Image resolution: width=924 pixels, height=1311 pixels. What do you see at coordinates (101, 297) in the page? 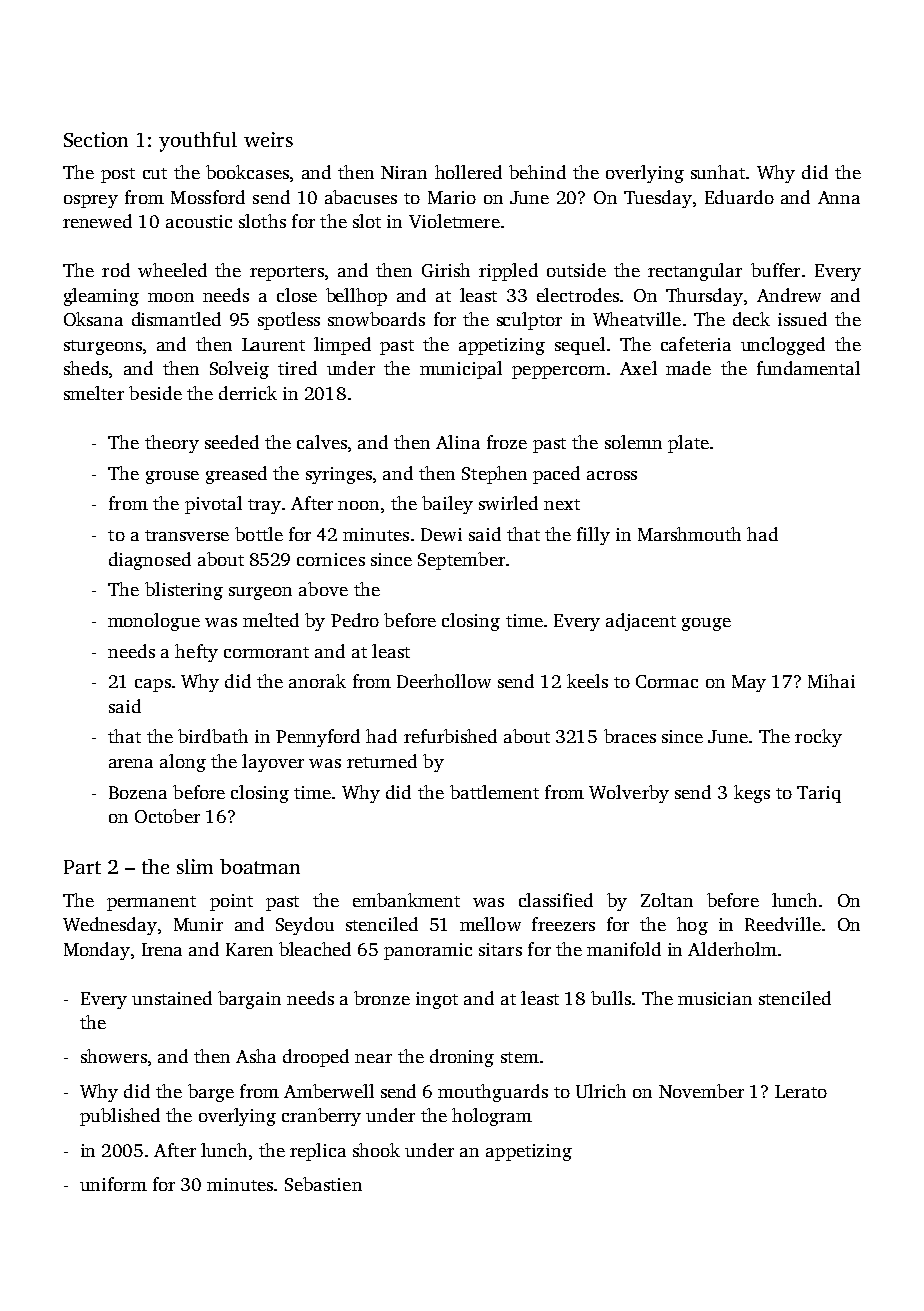
I see `gleaming` at bounding box center [101, 297].
